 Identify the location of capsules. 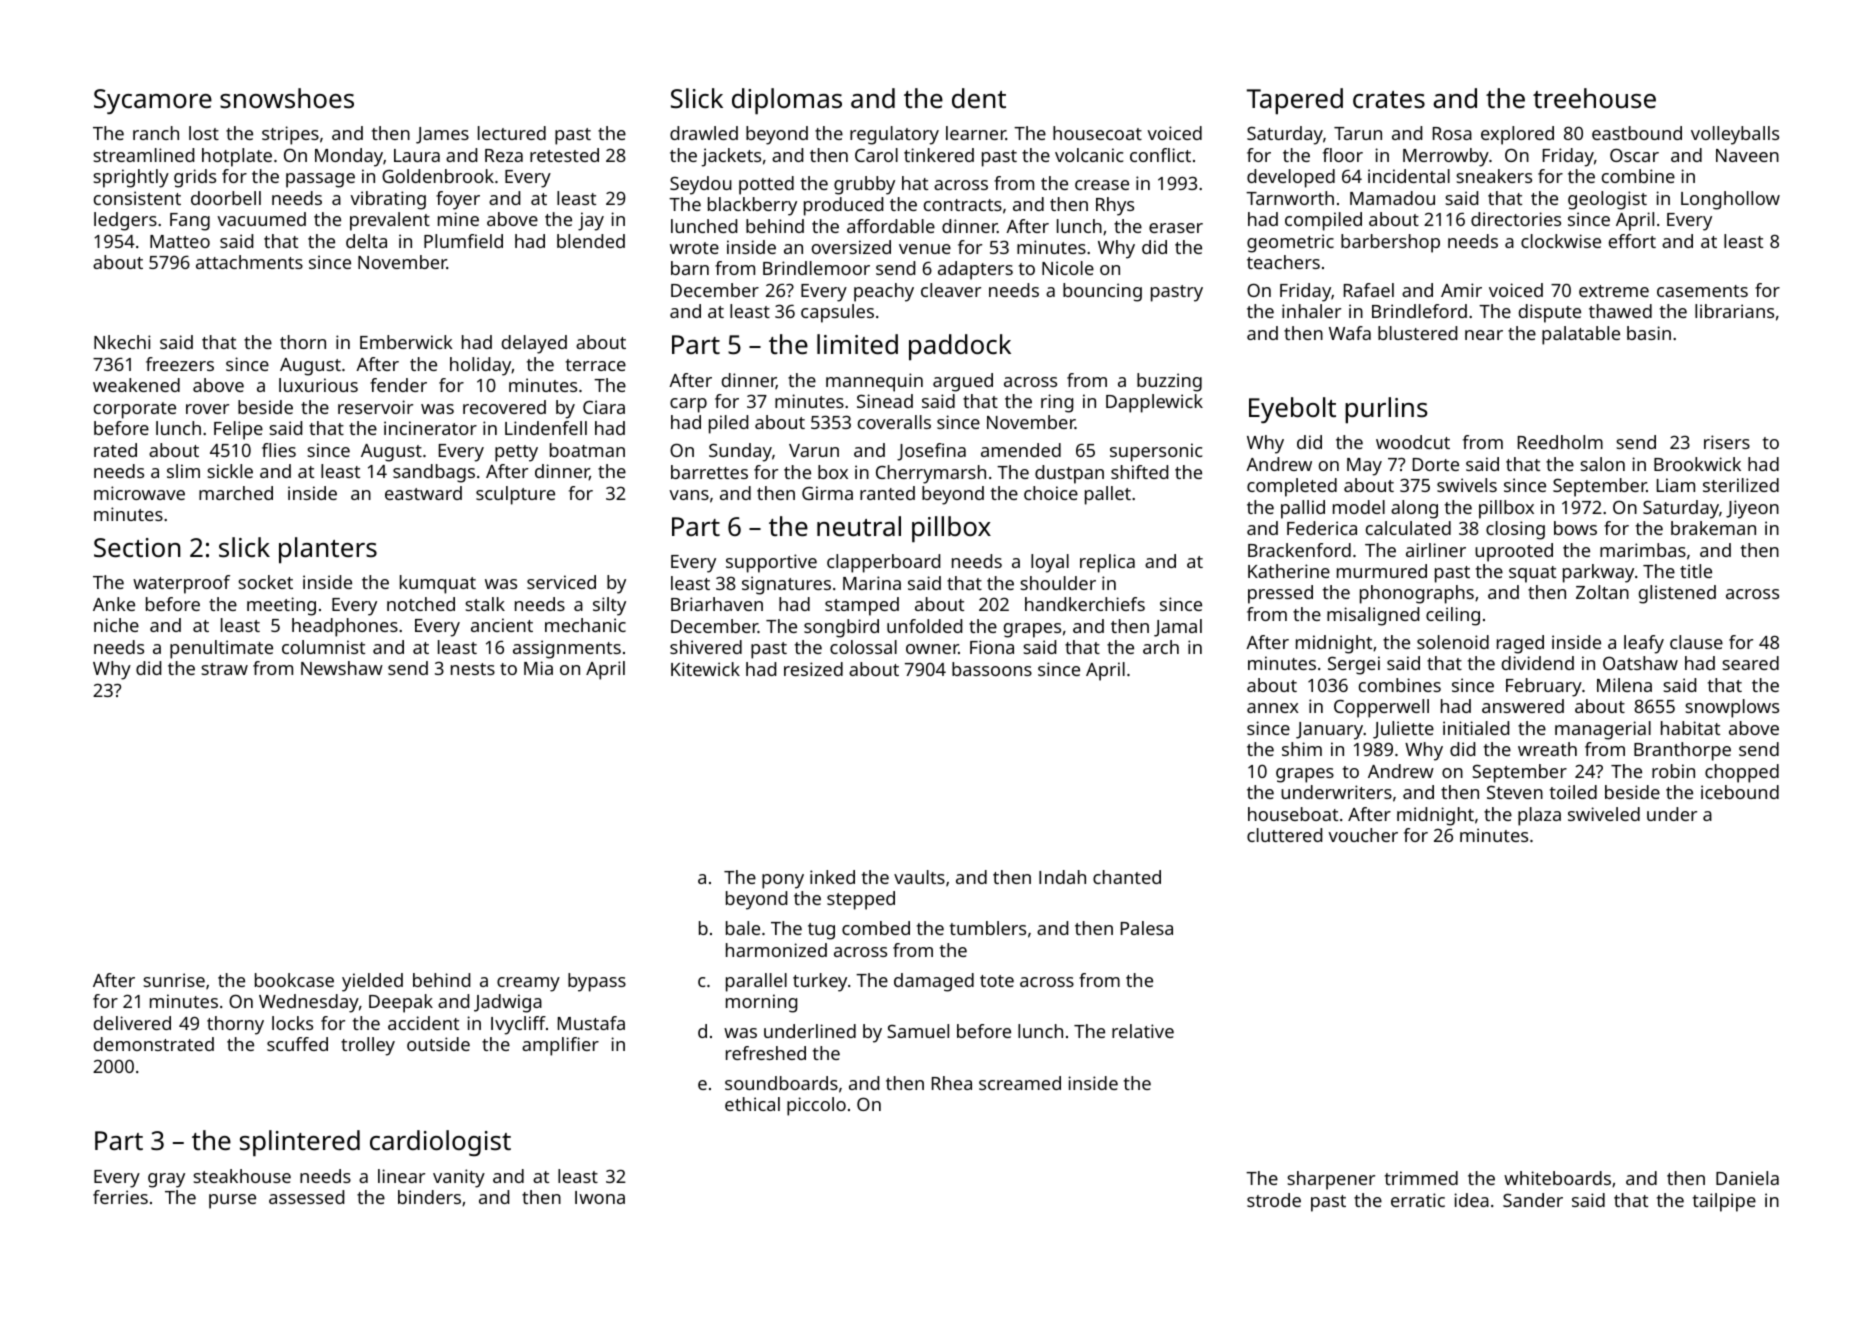
(837, 313).
